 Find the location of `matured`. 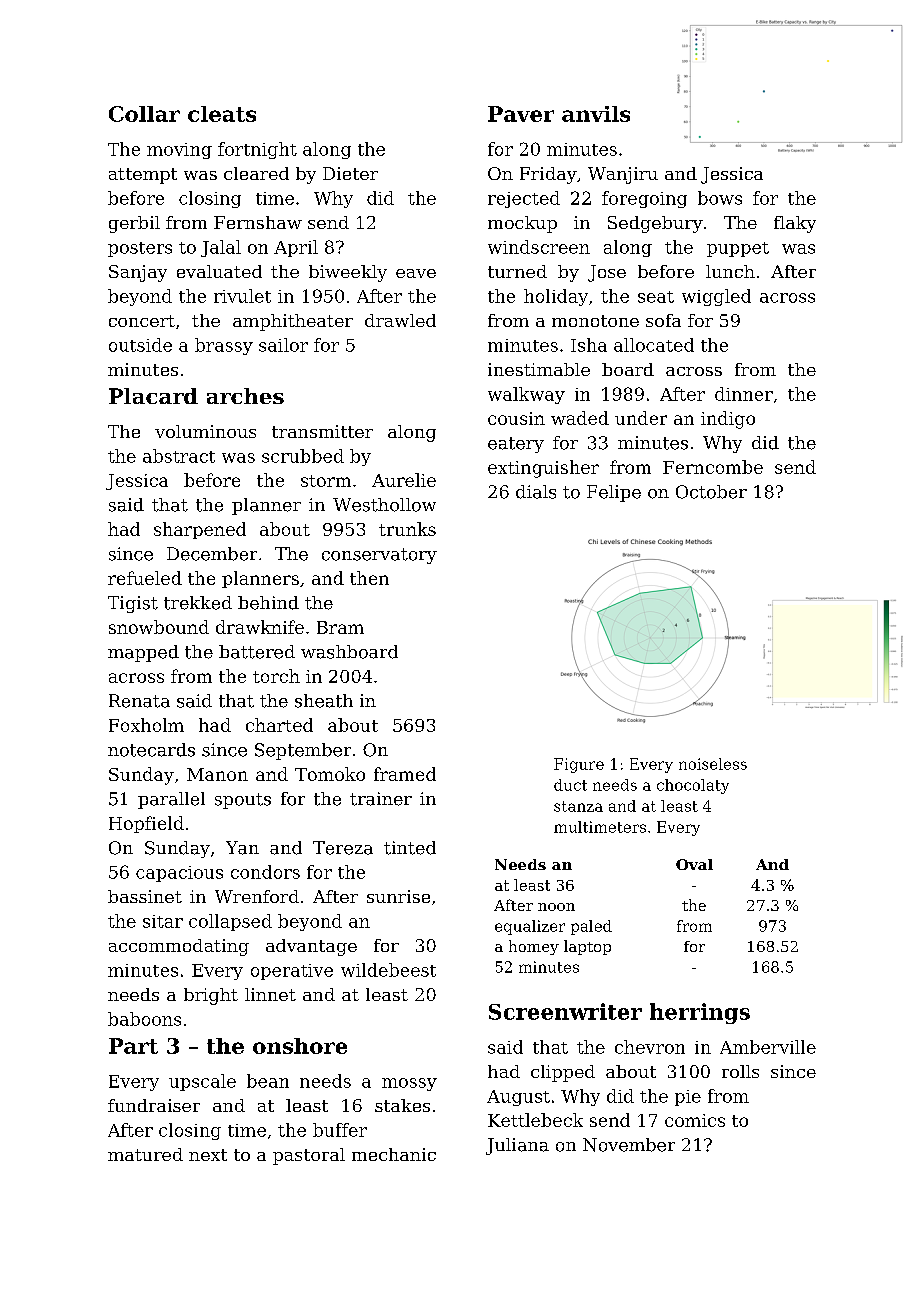

matured is located at coordinates (145, 1154).
